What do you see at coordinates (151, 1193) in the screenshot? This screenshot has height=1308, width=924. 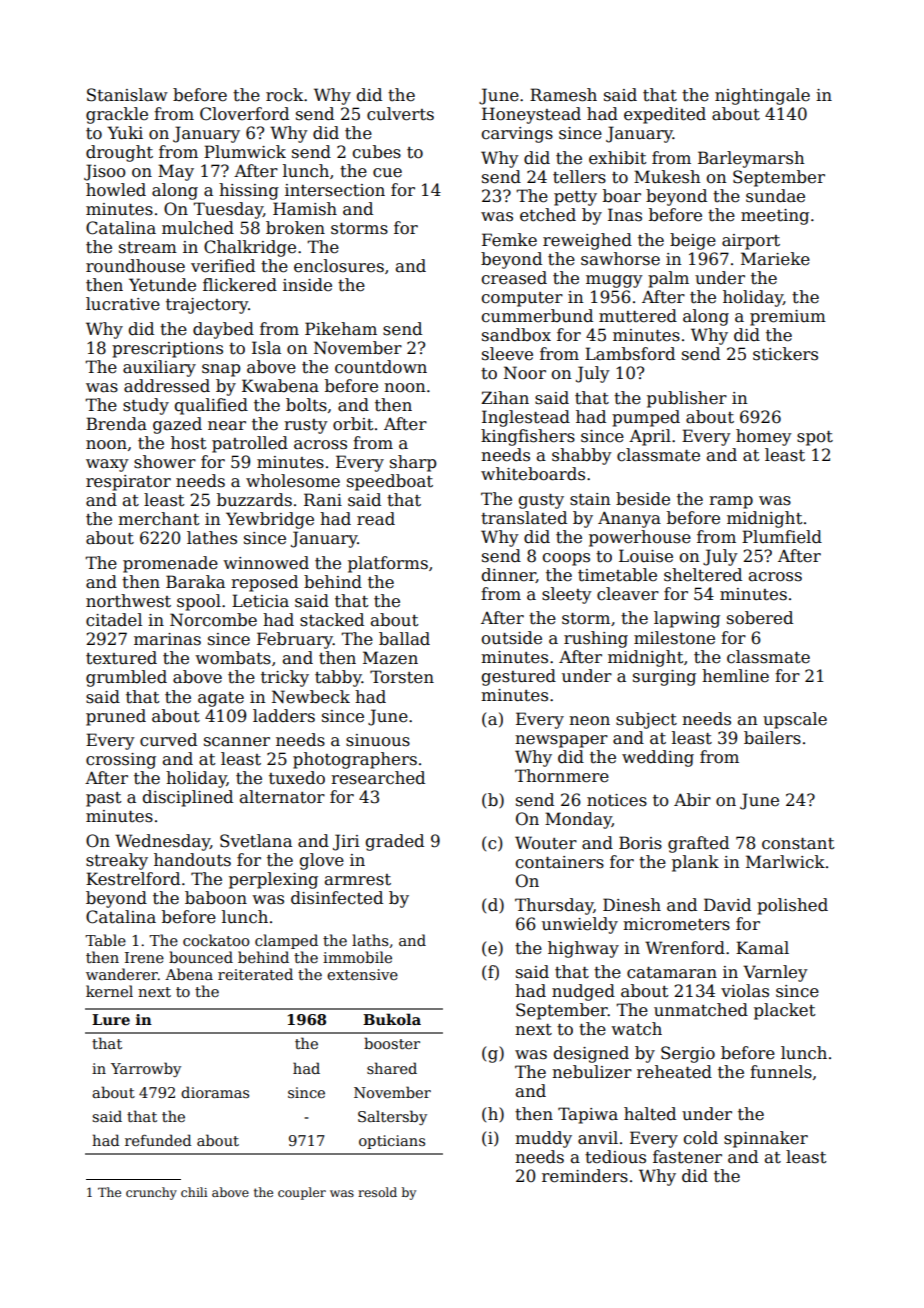 I see `crunchy` at bounding box center [151, 1193].
